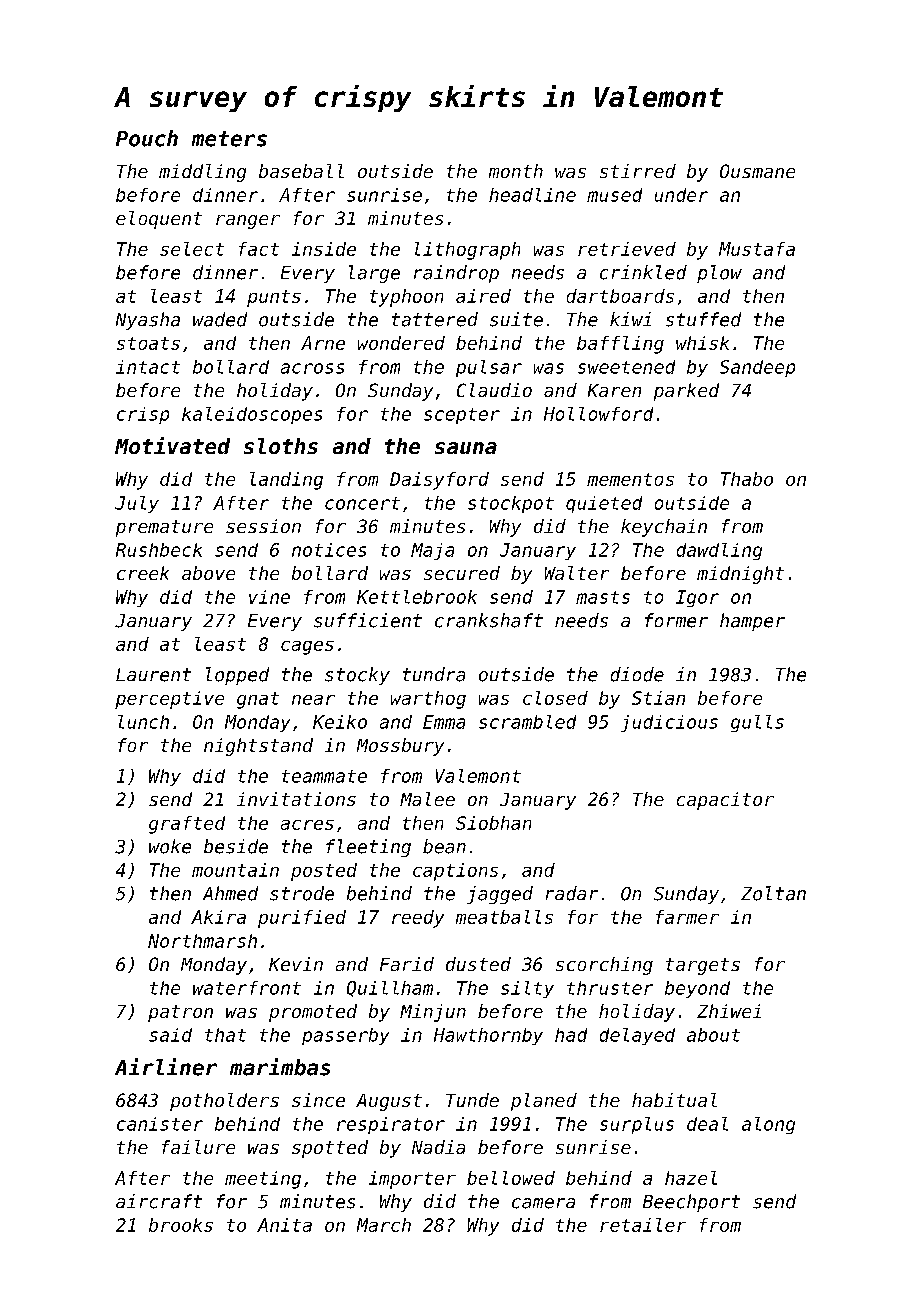 The height and width of the screenshot is (1308, 924). What do you see at coordinates (527, 989) in the screenshot?
I see `silty` at bounding box center [527, 989].
